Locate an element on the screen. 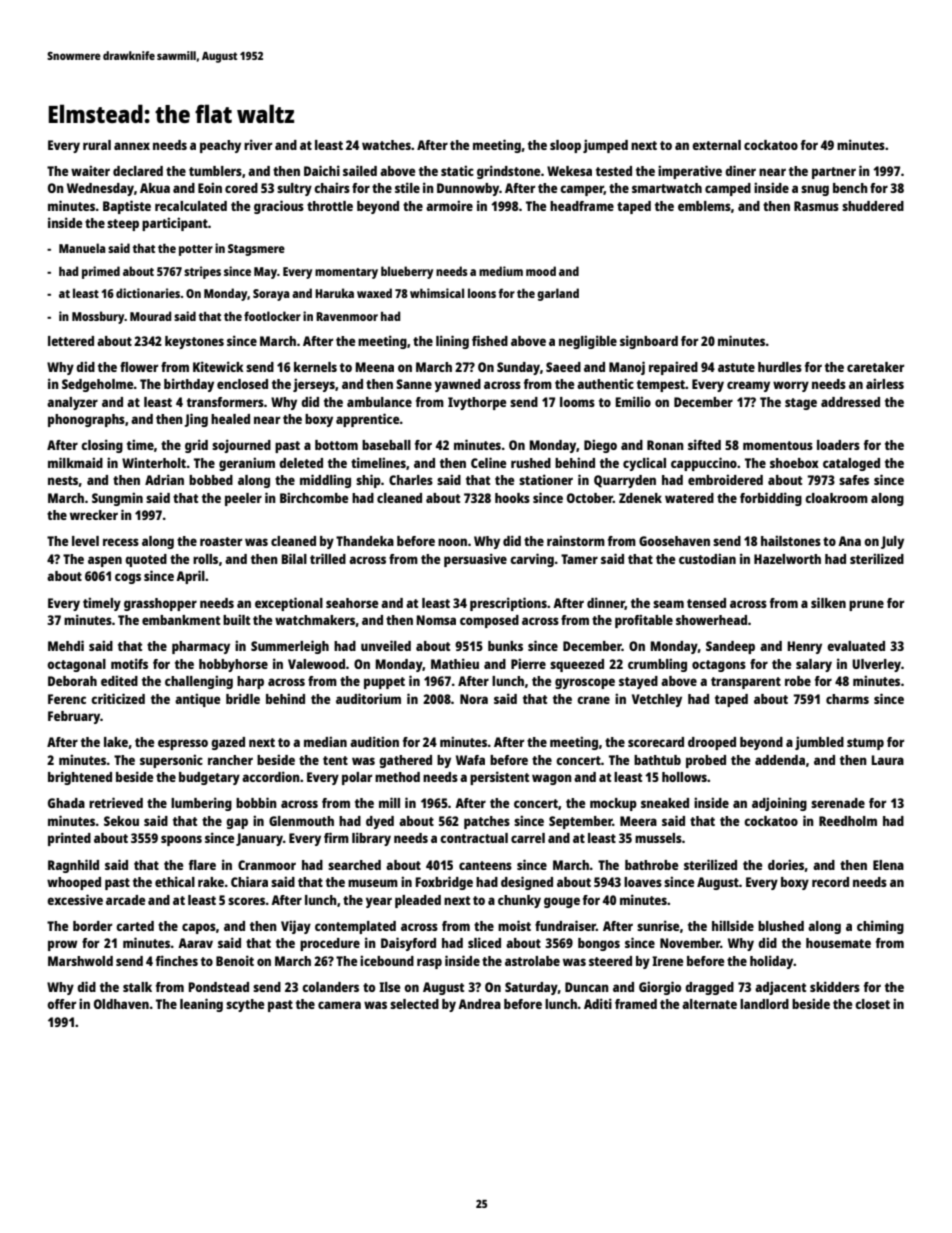  Pondstead is located at coordinates (218, 987).
